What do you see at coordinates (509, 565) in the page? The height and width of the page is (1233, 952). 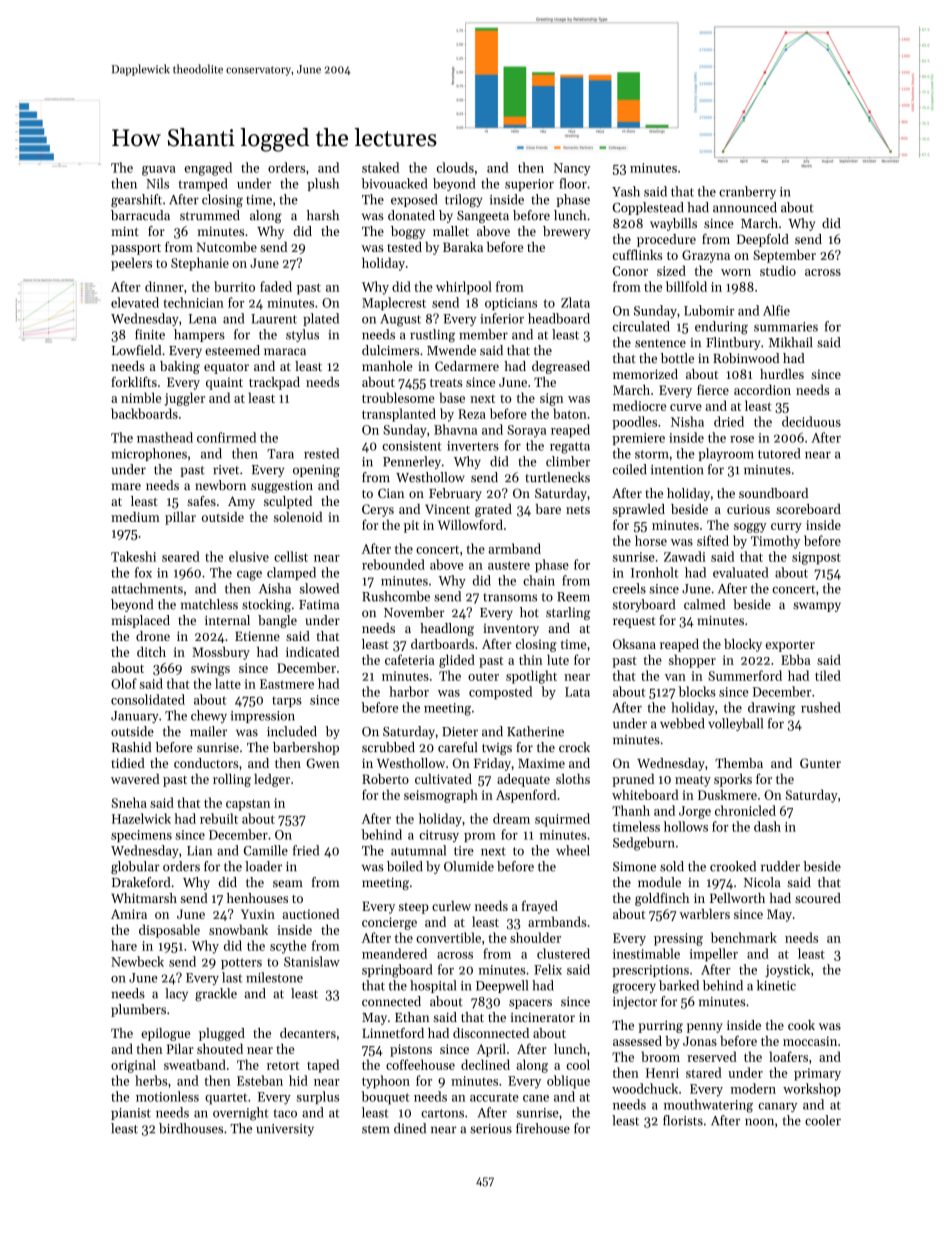 I see `austere` at bounding box center [509, 565].
